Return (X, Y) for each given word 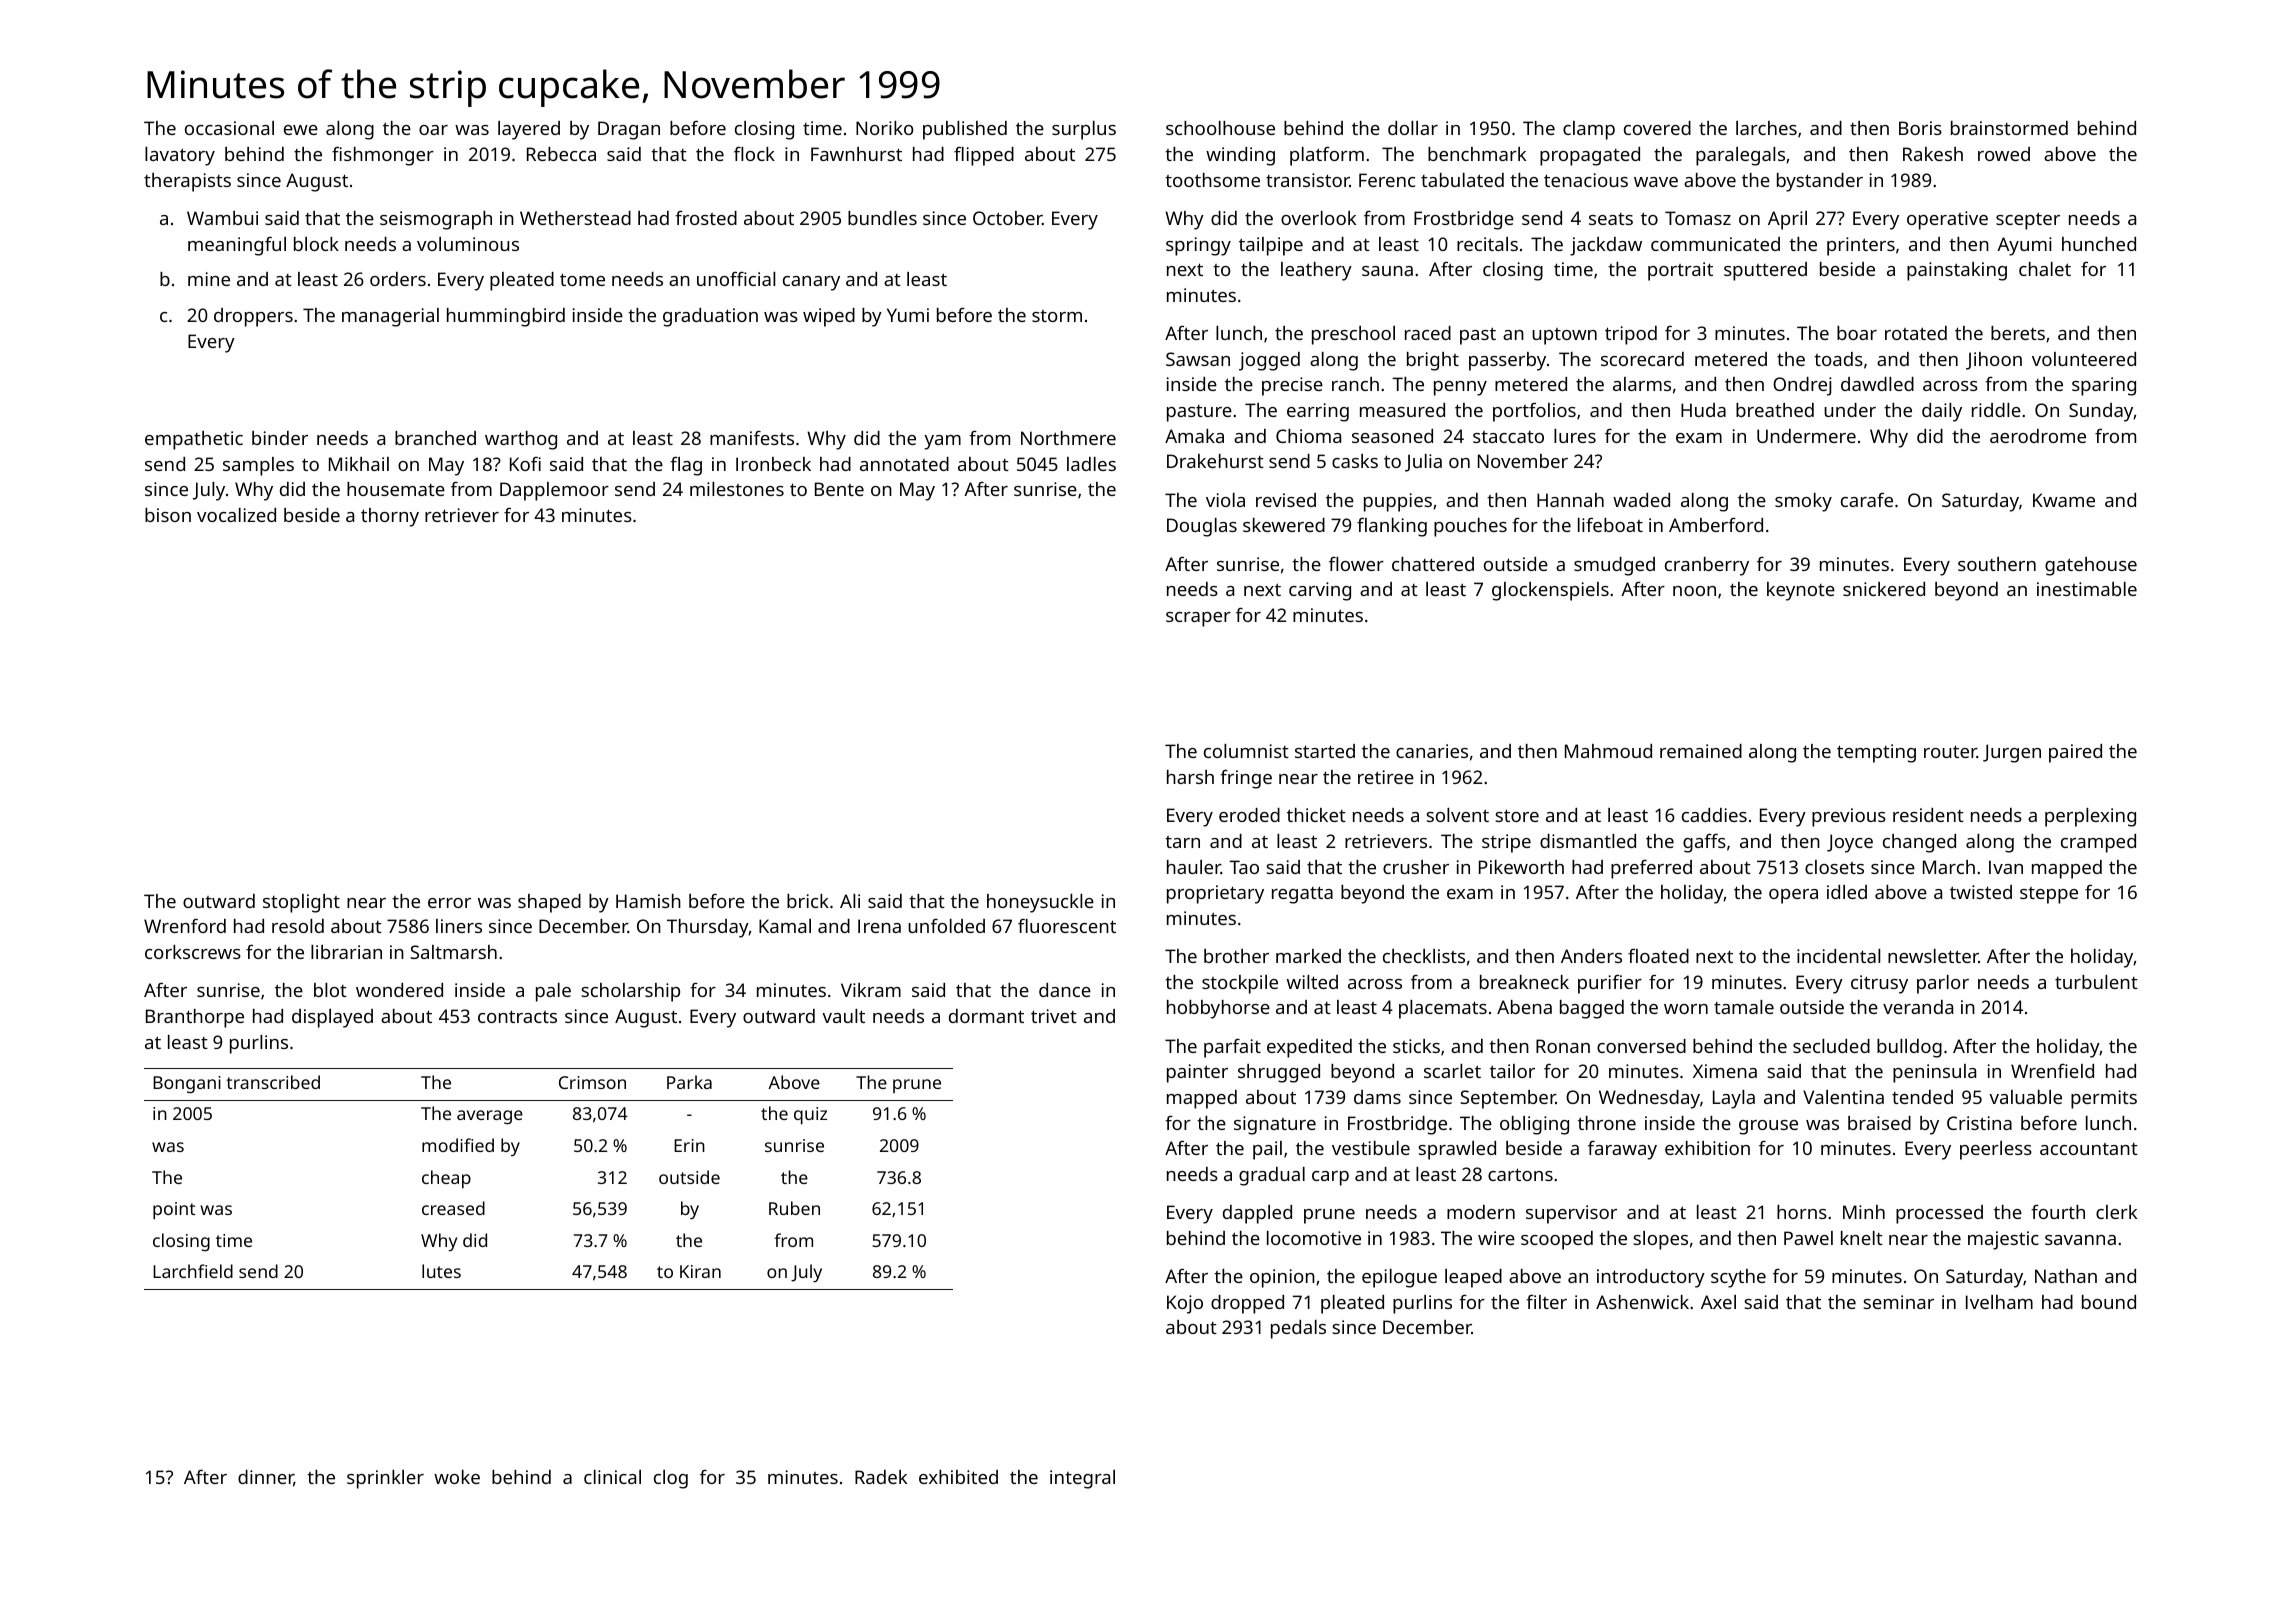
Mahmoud (1608, 751)
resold (298, 926)
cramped (2098, 843)
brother (1236, 956)
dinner (266, 1478)
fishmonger (383, 156)
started (1325, 751)
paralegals (1740, 156)
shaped (549, 903)
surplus (1084, 130)
